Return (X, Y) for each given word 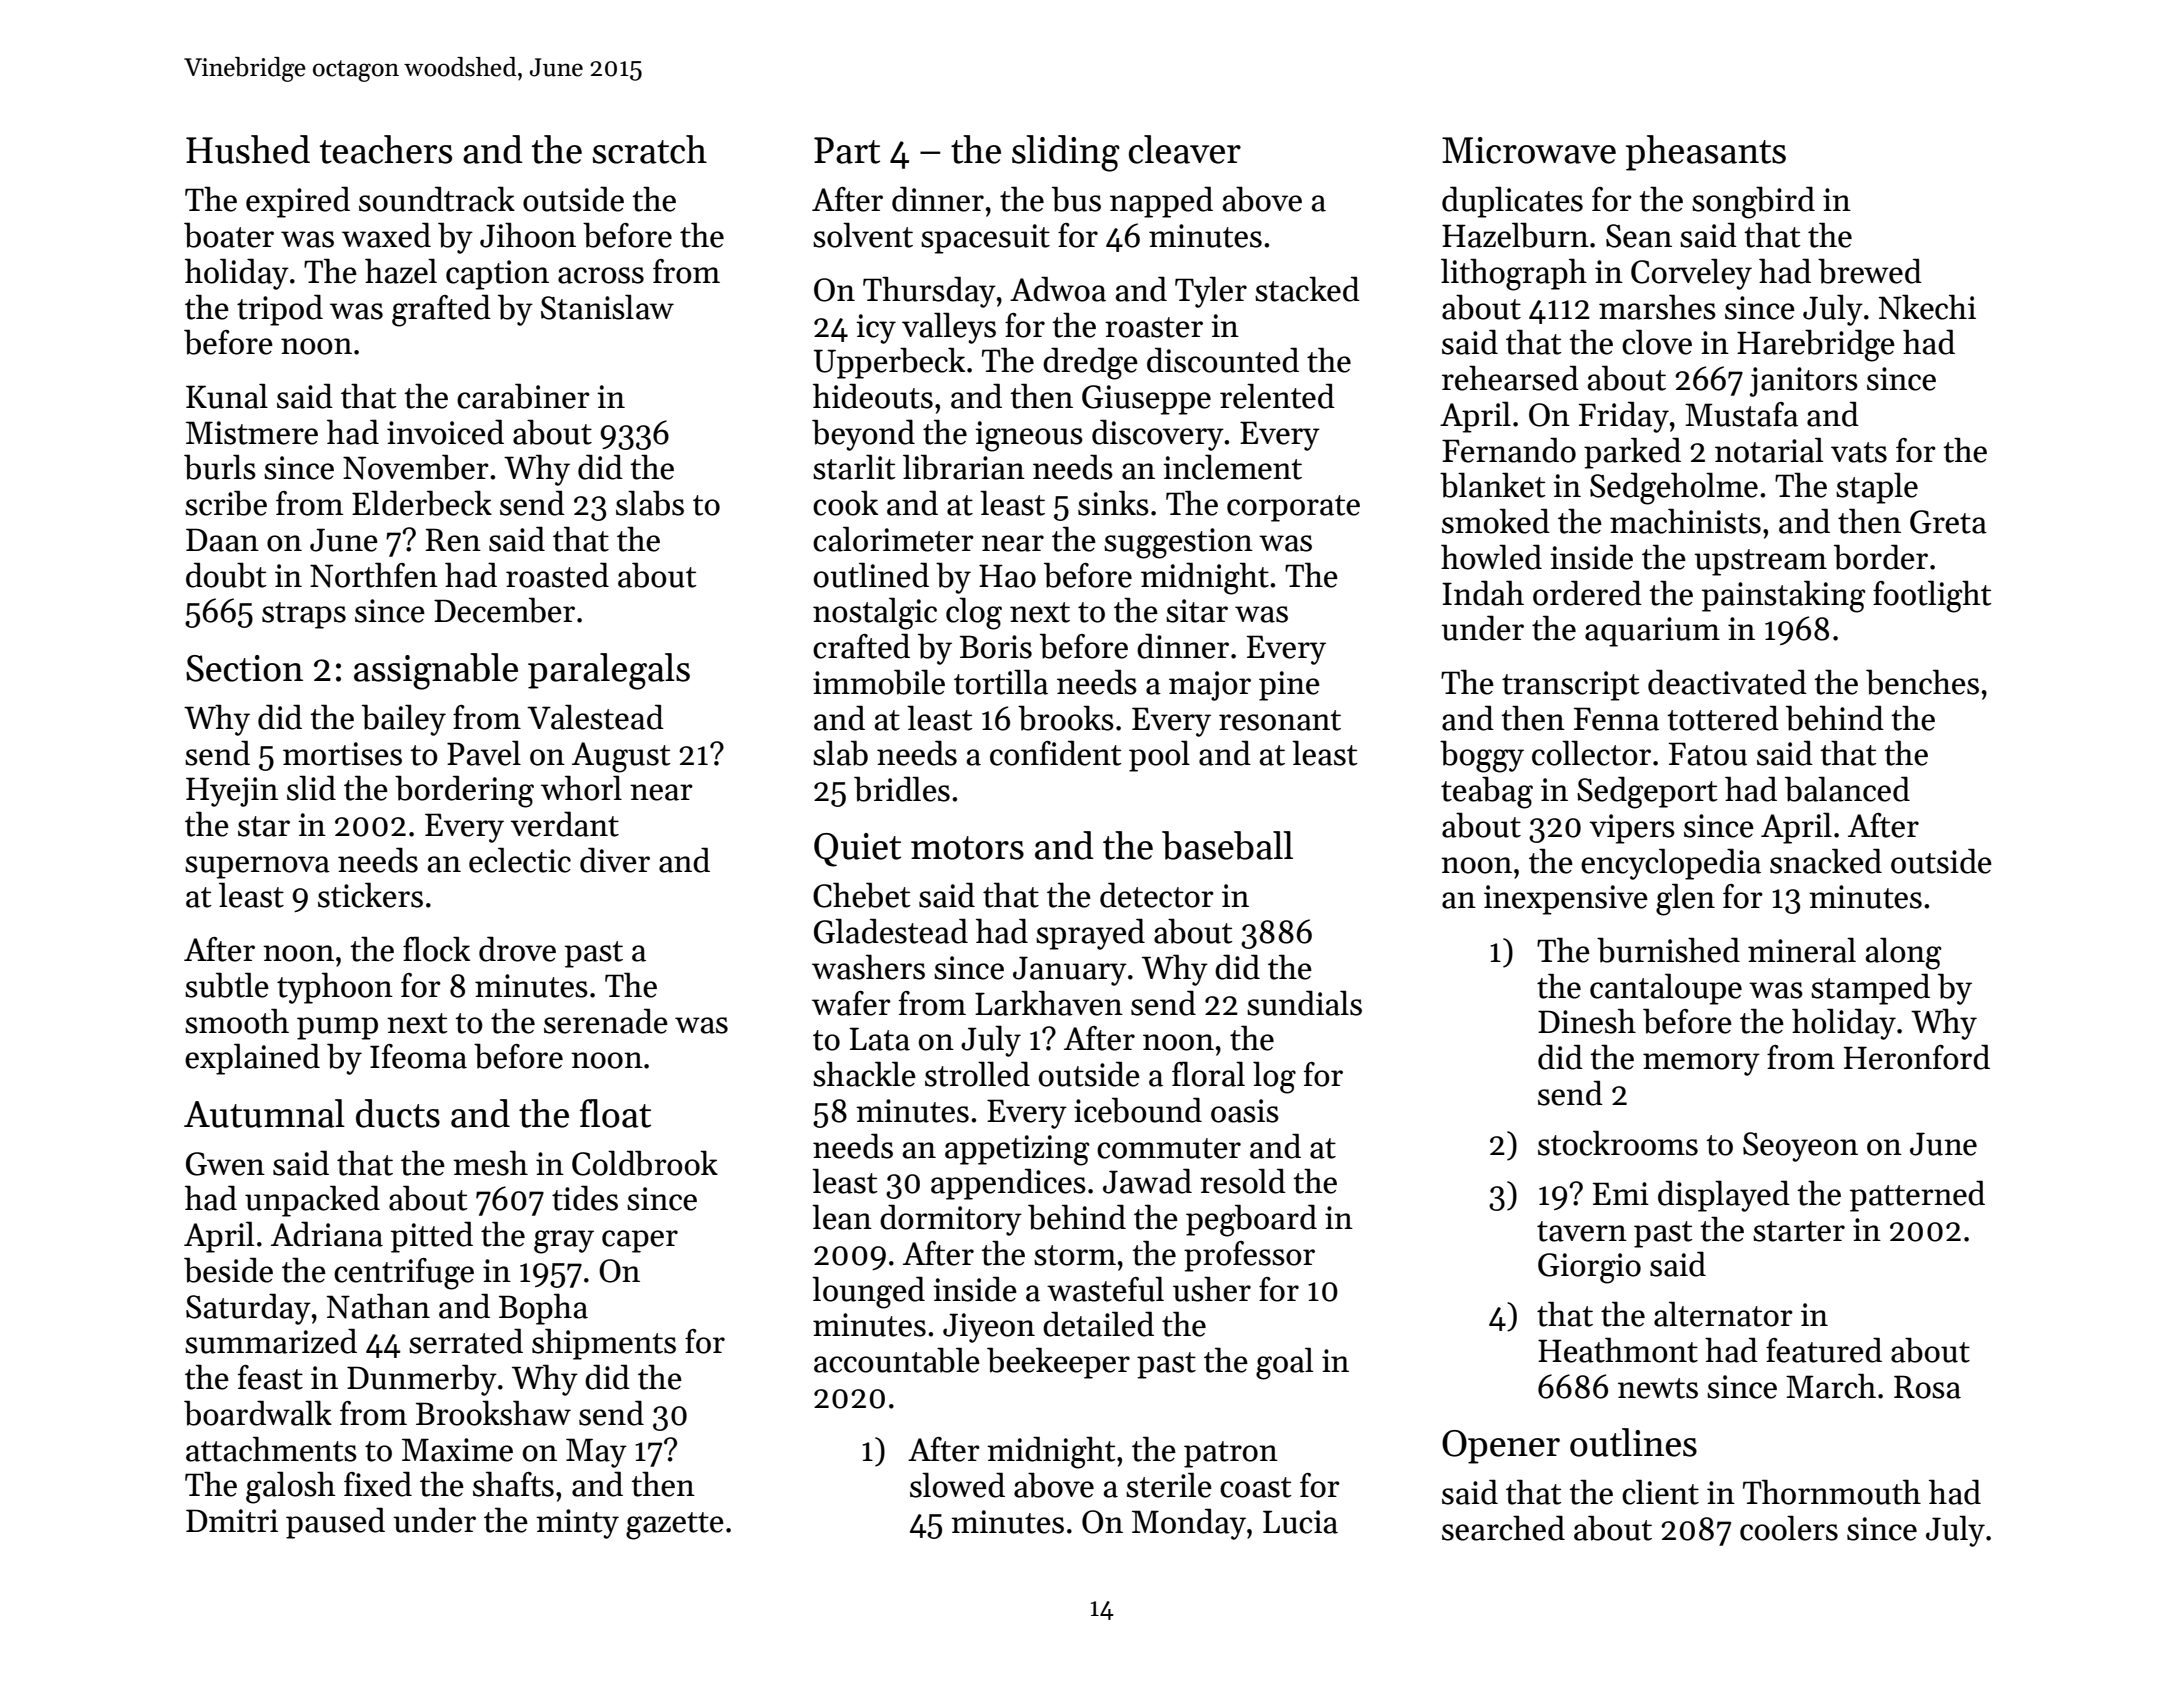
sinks (1113, 503)
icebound (1138, 1110)
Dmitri (232, 1521)
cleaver (1185, 149)
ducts (398, 1113)
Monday (1189, 1524)
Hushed (248, 149)
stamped (1870, 989)
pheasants (1706, 153)
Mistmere (252, 433)
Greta (1948, 522)
